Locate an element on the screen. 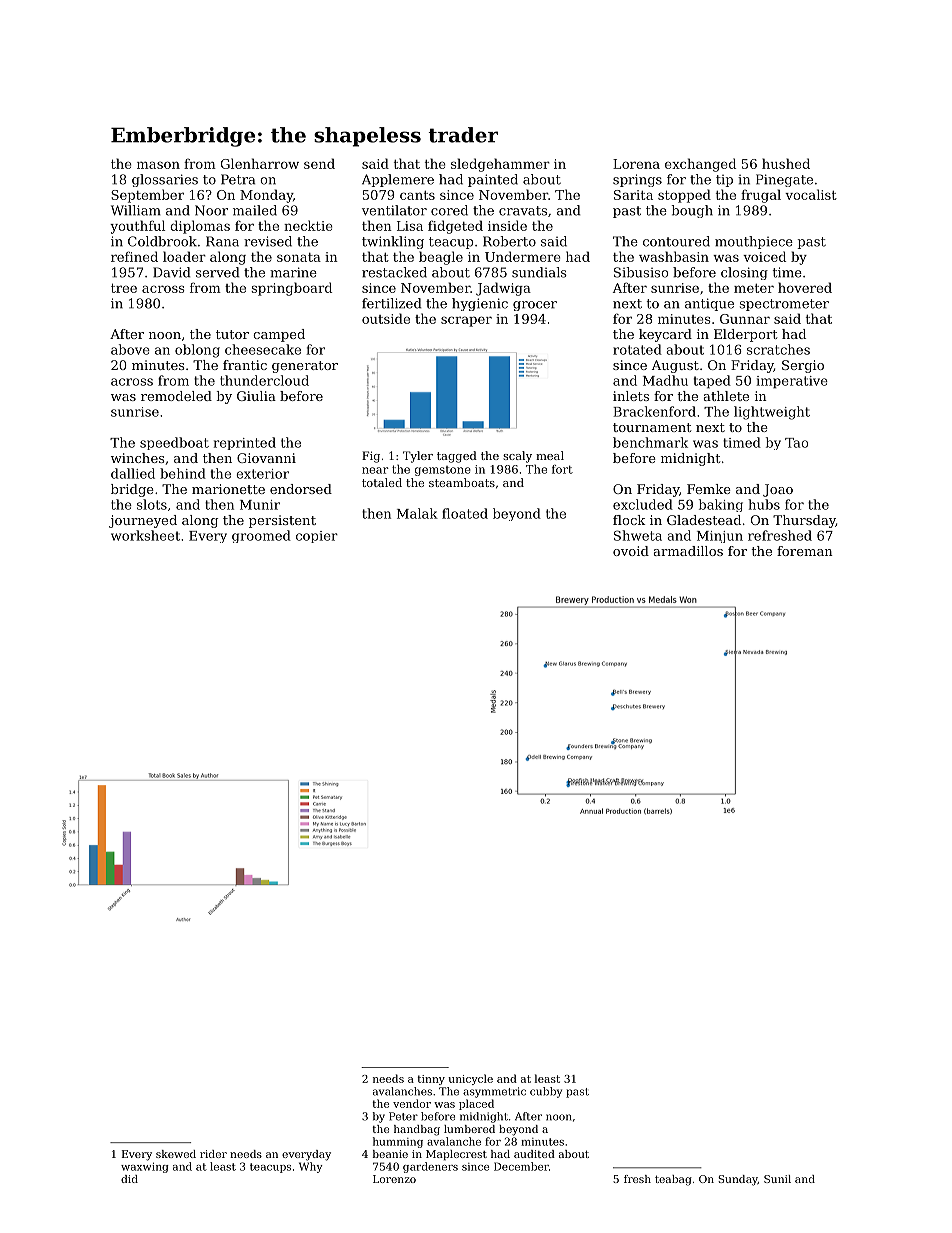  groomed is located at coordinates (261, 536).
